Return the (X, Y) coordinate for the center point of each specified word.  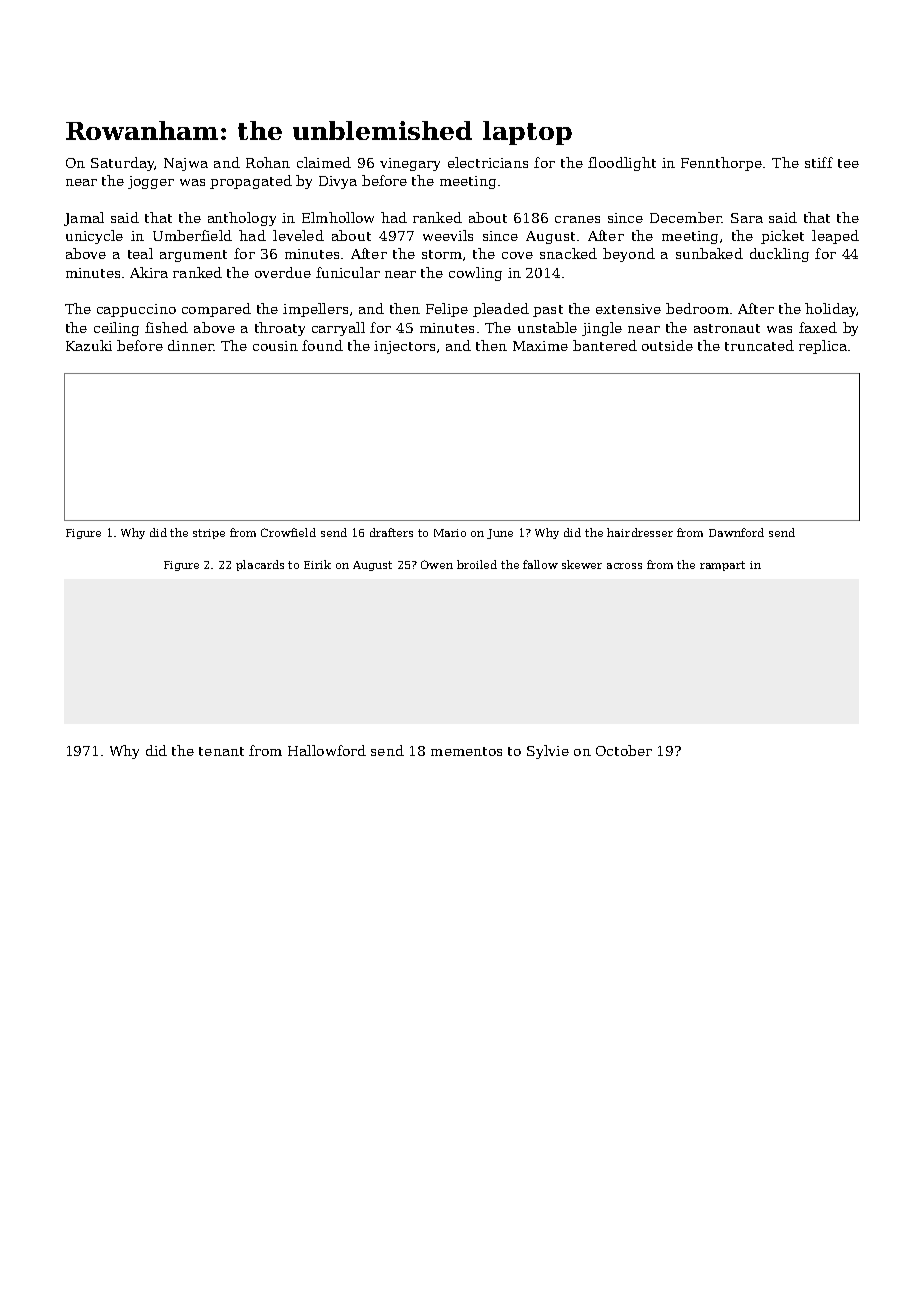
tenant (221, 751)
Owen (437, 564)
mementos (466, 751)
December (686, 217)
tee (848, 163)
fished (166, 327)
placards (260, 565)
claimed (324, 162)
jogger (151, 182)
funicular (348, 272)
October (624, 750)
